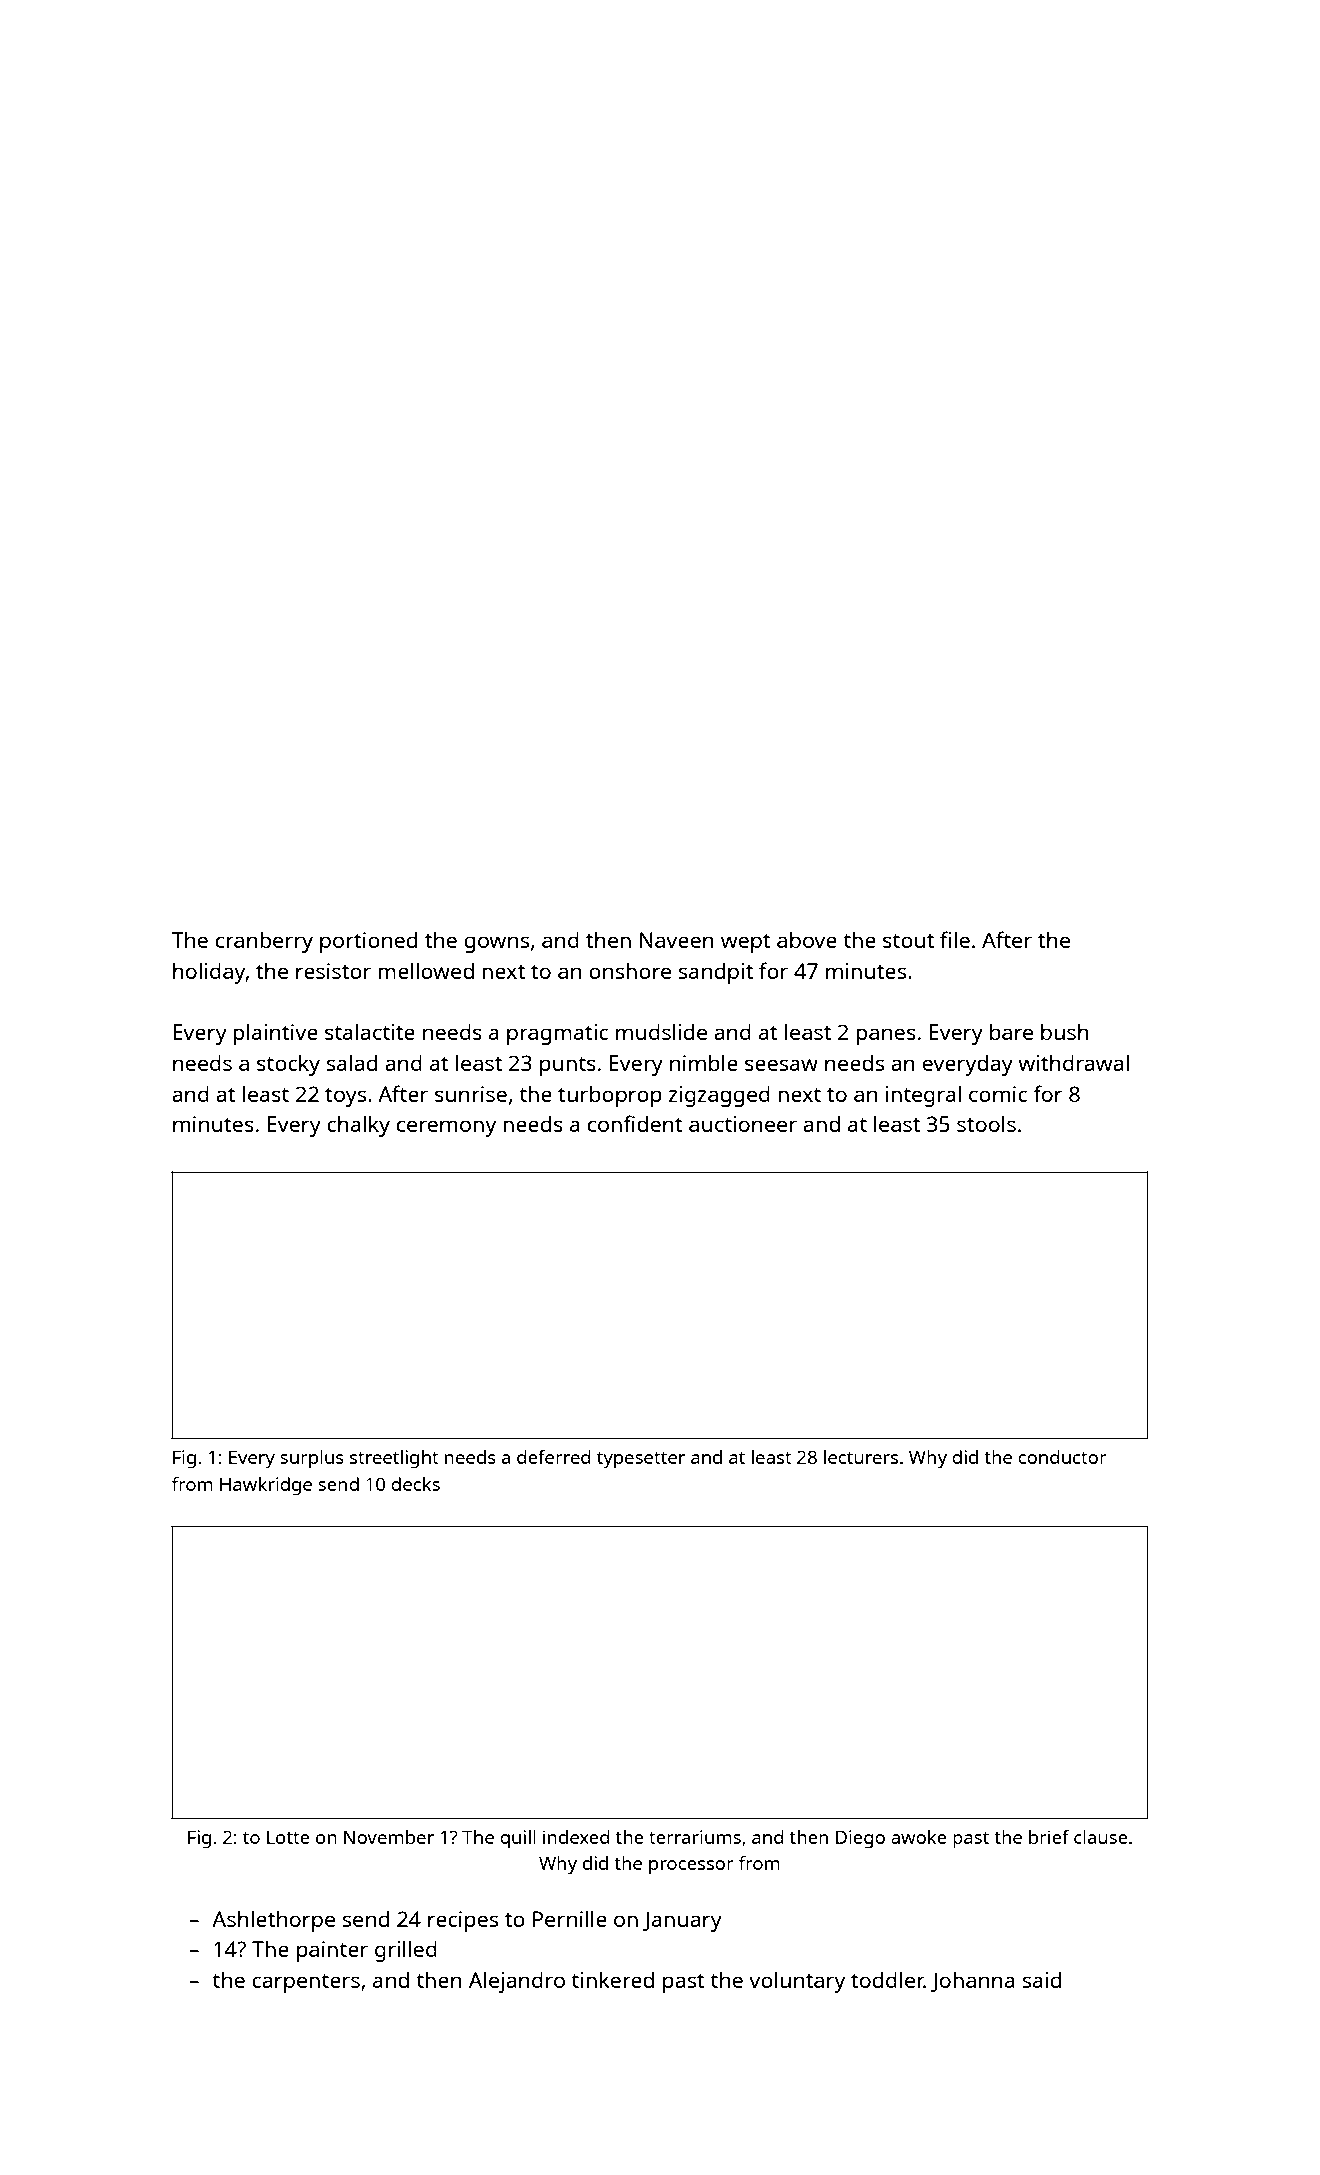 The height and width of the screenshot is (2175, 1320). I want to click on Naveen, so click(677, 940).
